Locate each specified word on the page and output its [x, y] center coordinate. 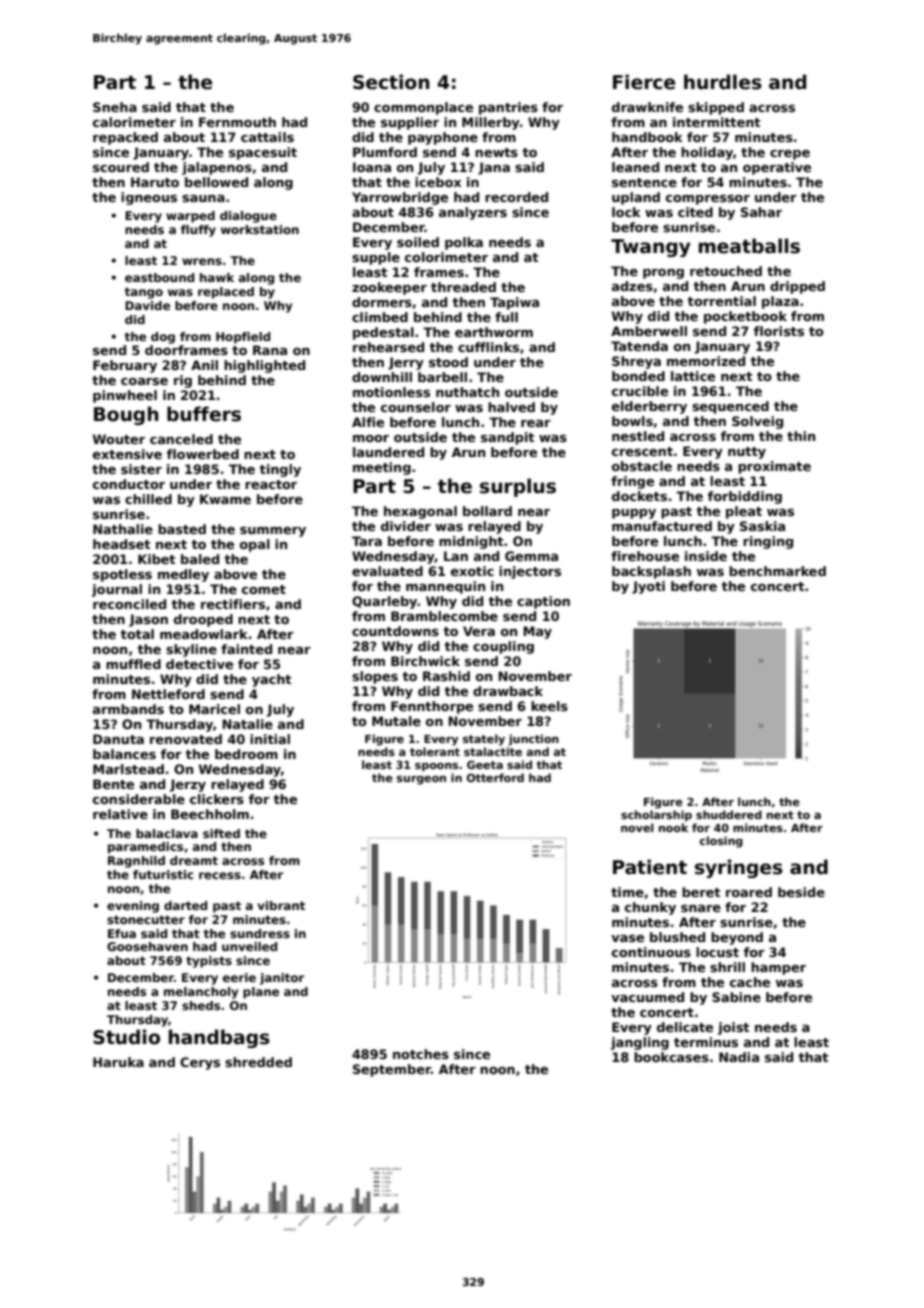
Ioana [372, 167]
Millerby [491, 123]
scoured [121, 167]
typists [209, 962]
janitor [282, 979]
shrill [727, 967]
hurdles [723, 82]
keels [549, 706]
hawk [217, 277]
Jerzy [188, 785]
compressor [708, 200]
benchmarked [777, 571]
